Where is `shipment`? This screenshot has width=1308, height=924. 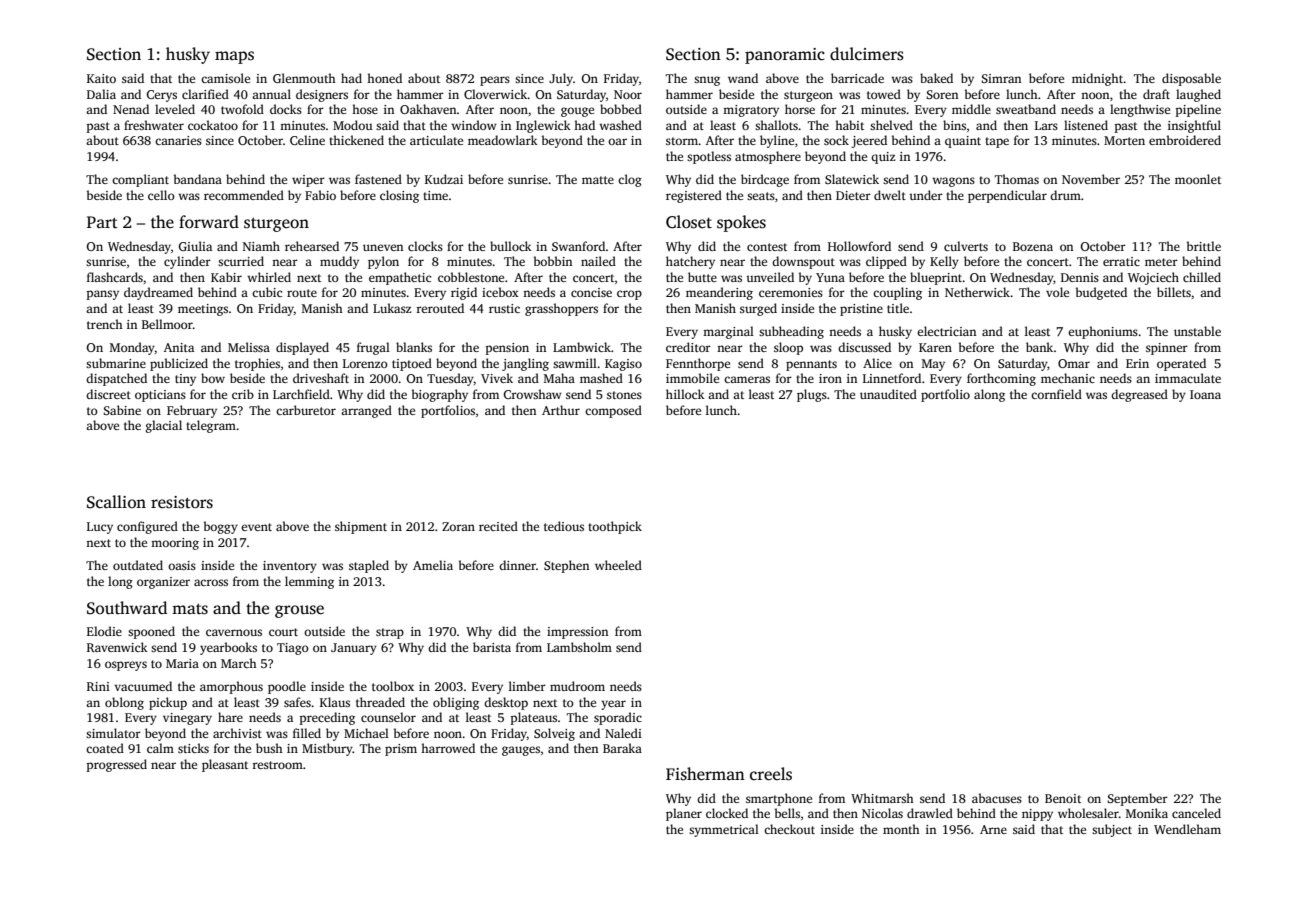
shipment is located at coordinates (361, 527).
